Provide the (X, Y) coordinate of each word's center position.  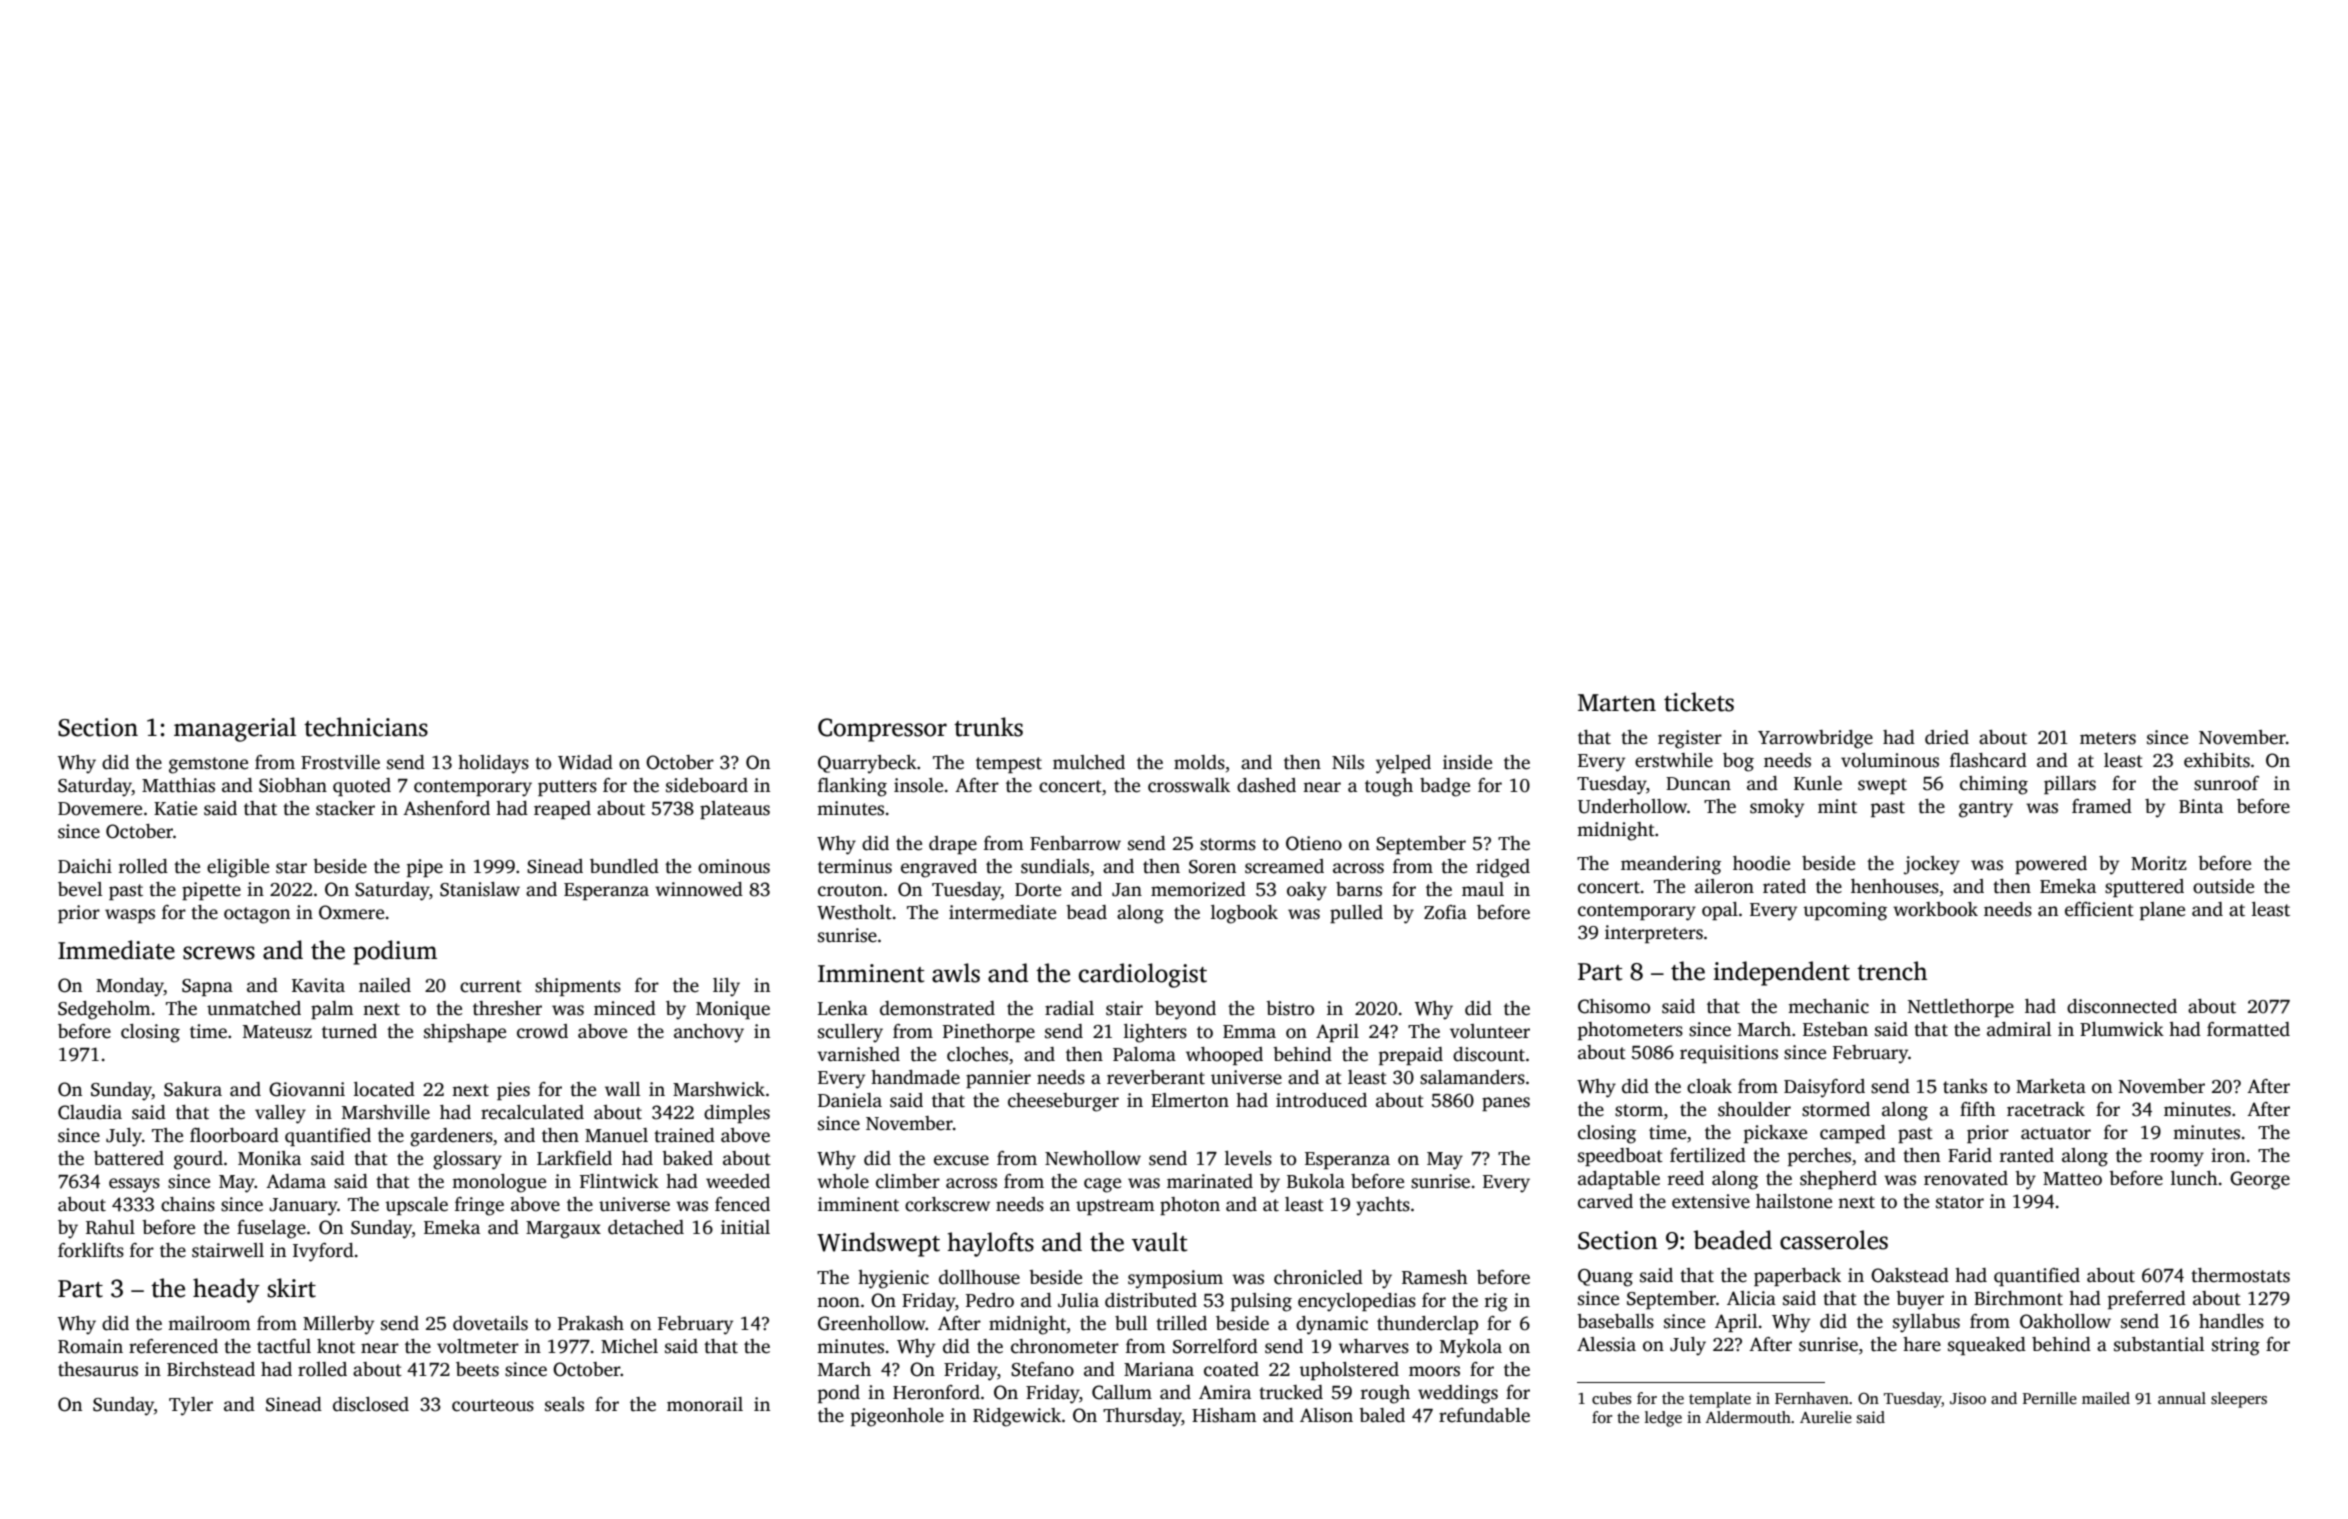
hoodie (1761, 863)
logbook (1244, 914)
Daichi (85, 866)
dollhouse (979, 1277)
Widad (585, 762)
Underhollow (1632, 806)
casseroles (1834, 1240)
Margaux (563, 1230)
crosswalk (1189, 785)
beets (477, 1369)
